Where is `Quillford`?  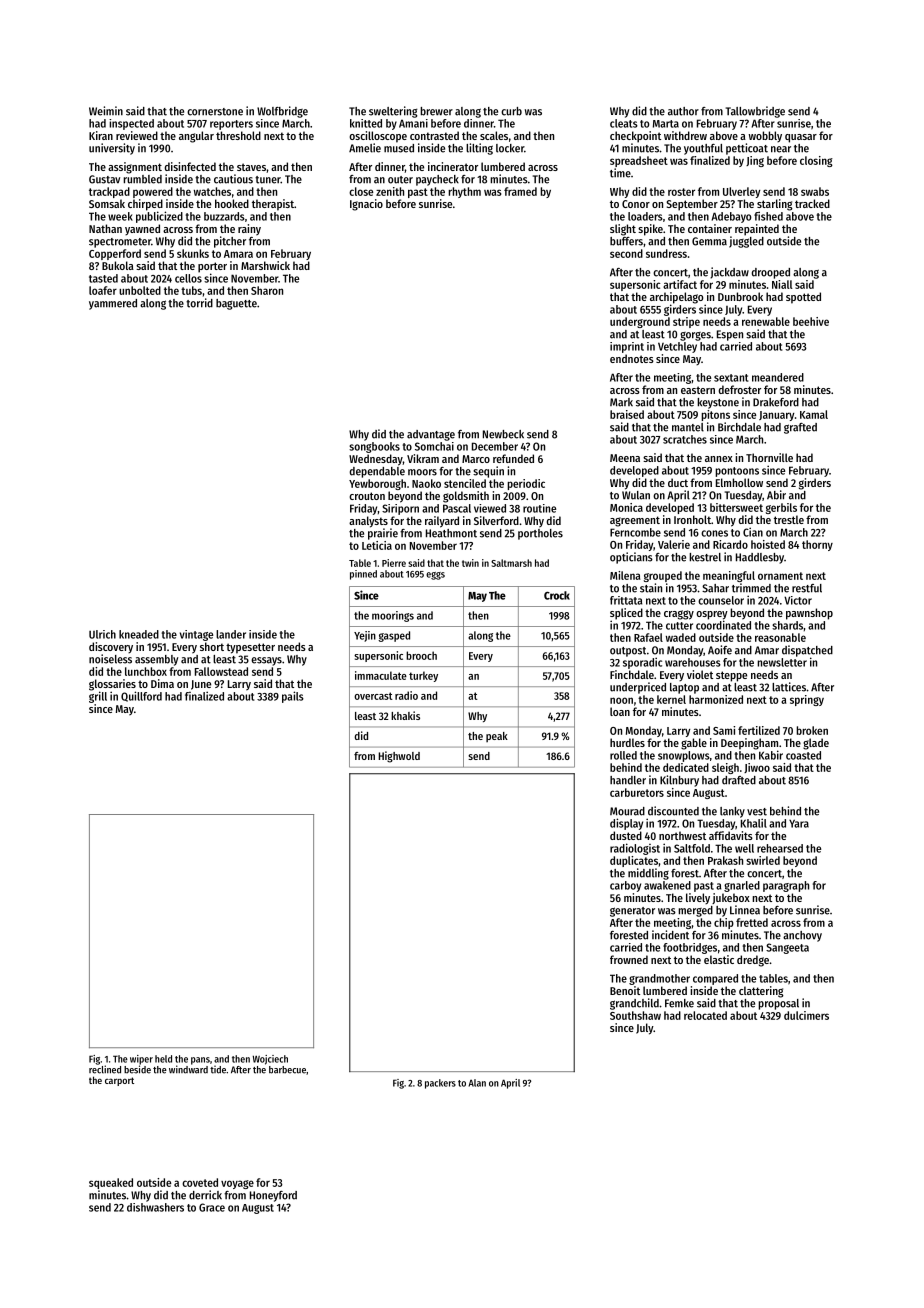
Quillford is located at coordinates (141, 696).
